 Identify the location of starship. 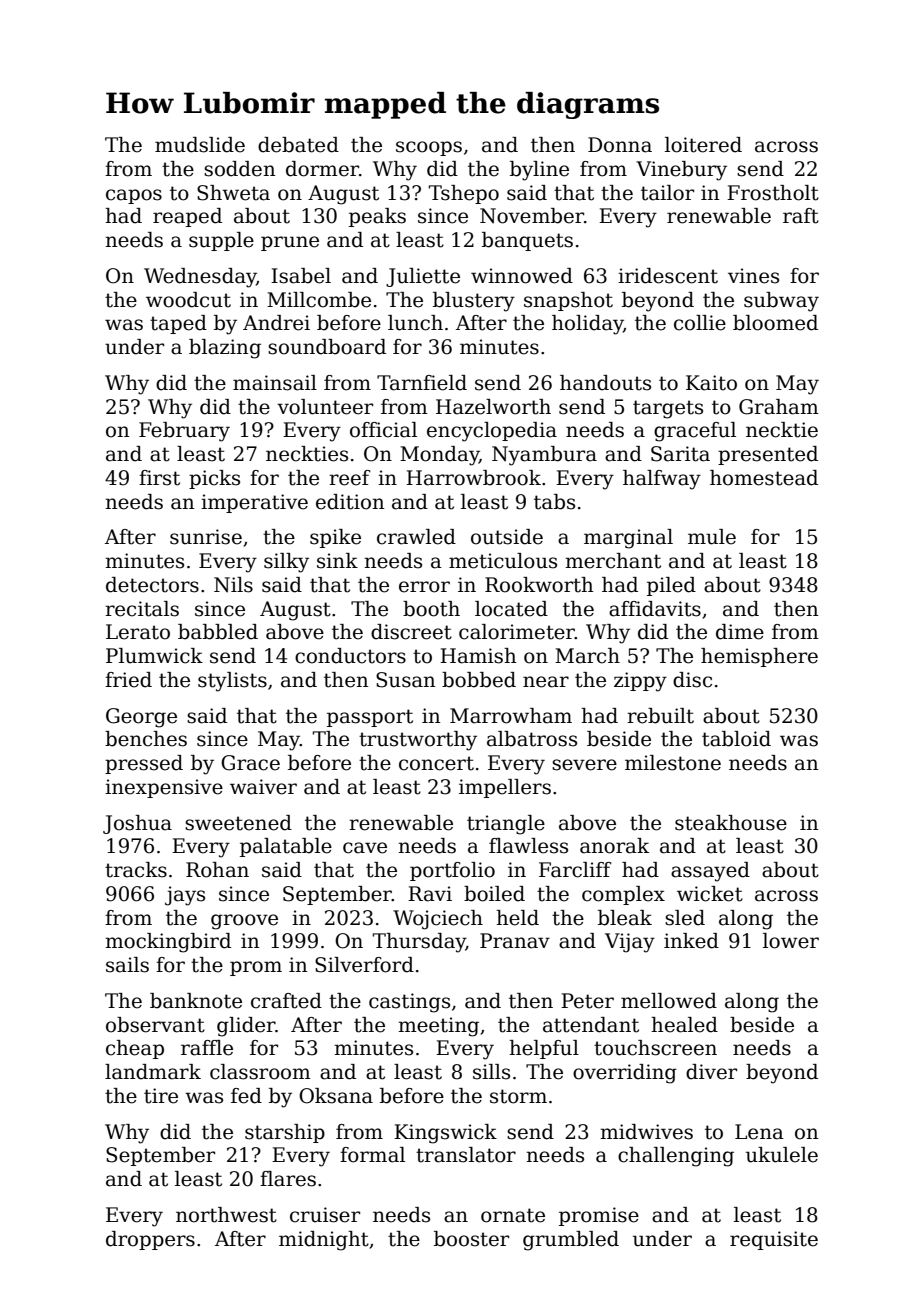
(285, 1133).
